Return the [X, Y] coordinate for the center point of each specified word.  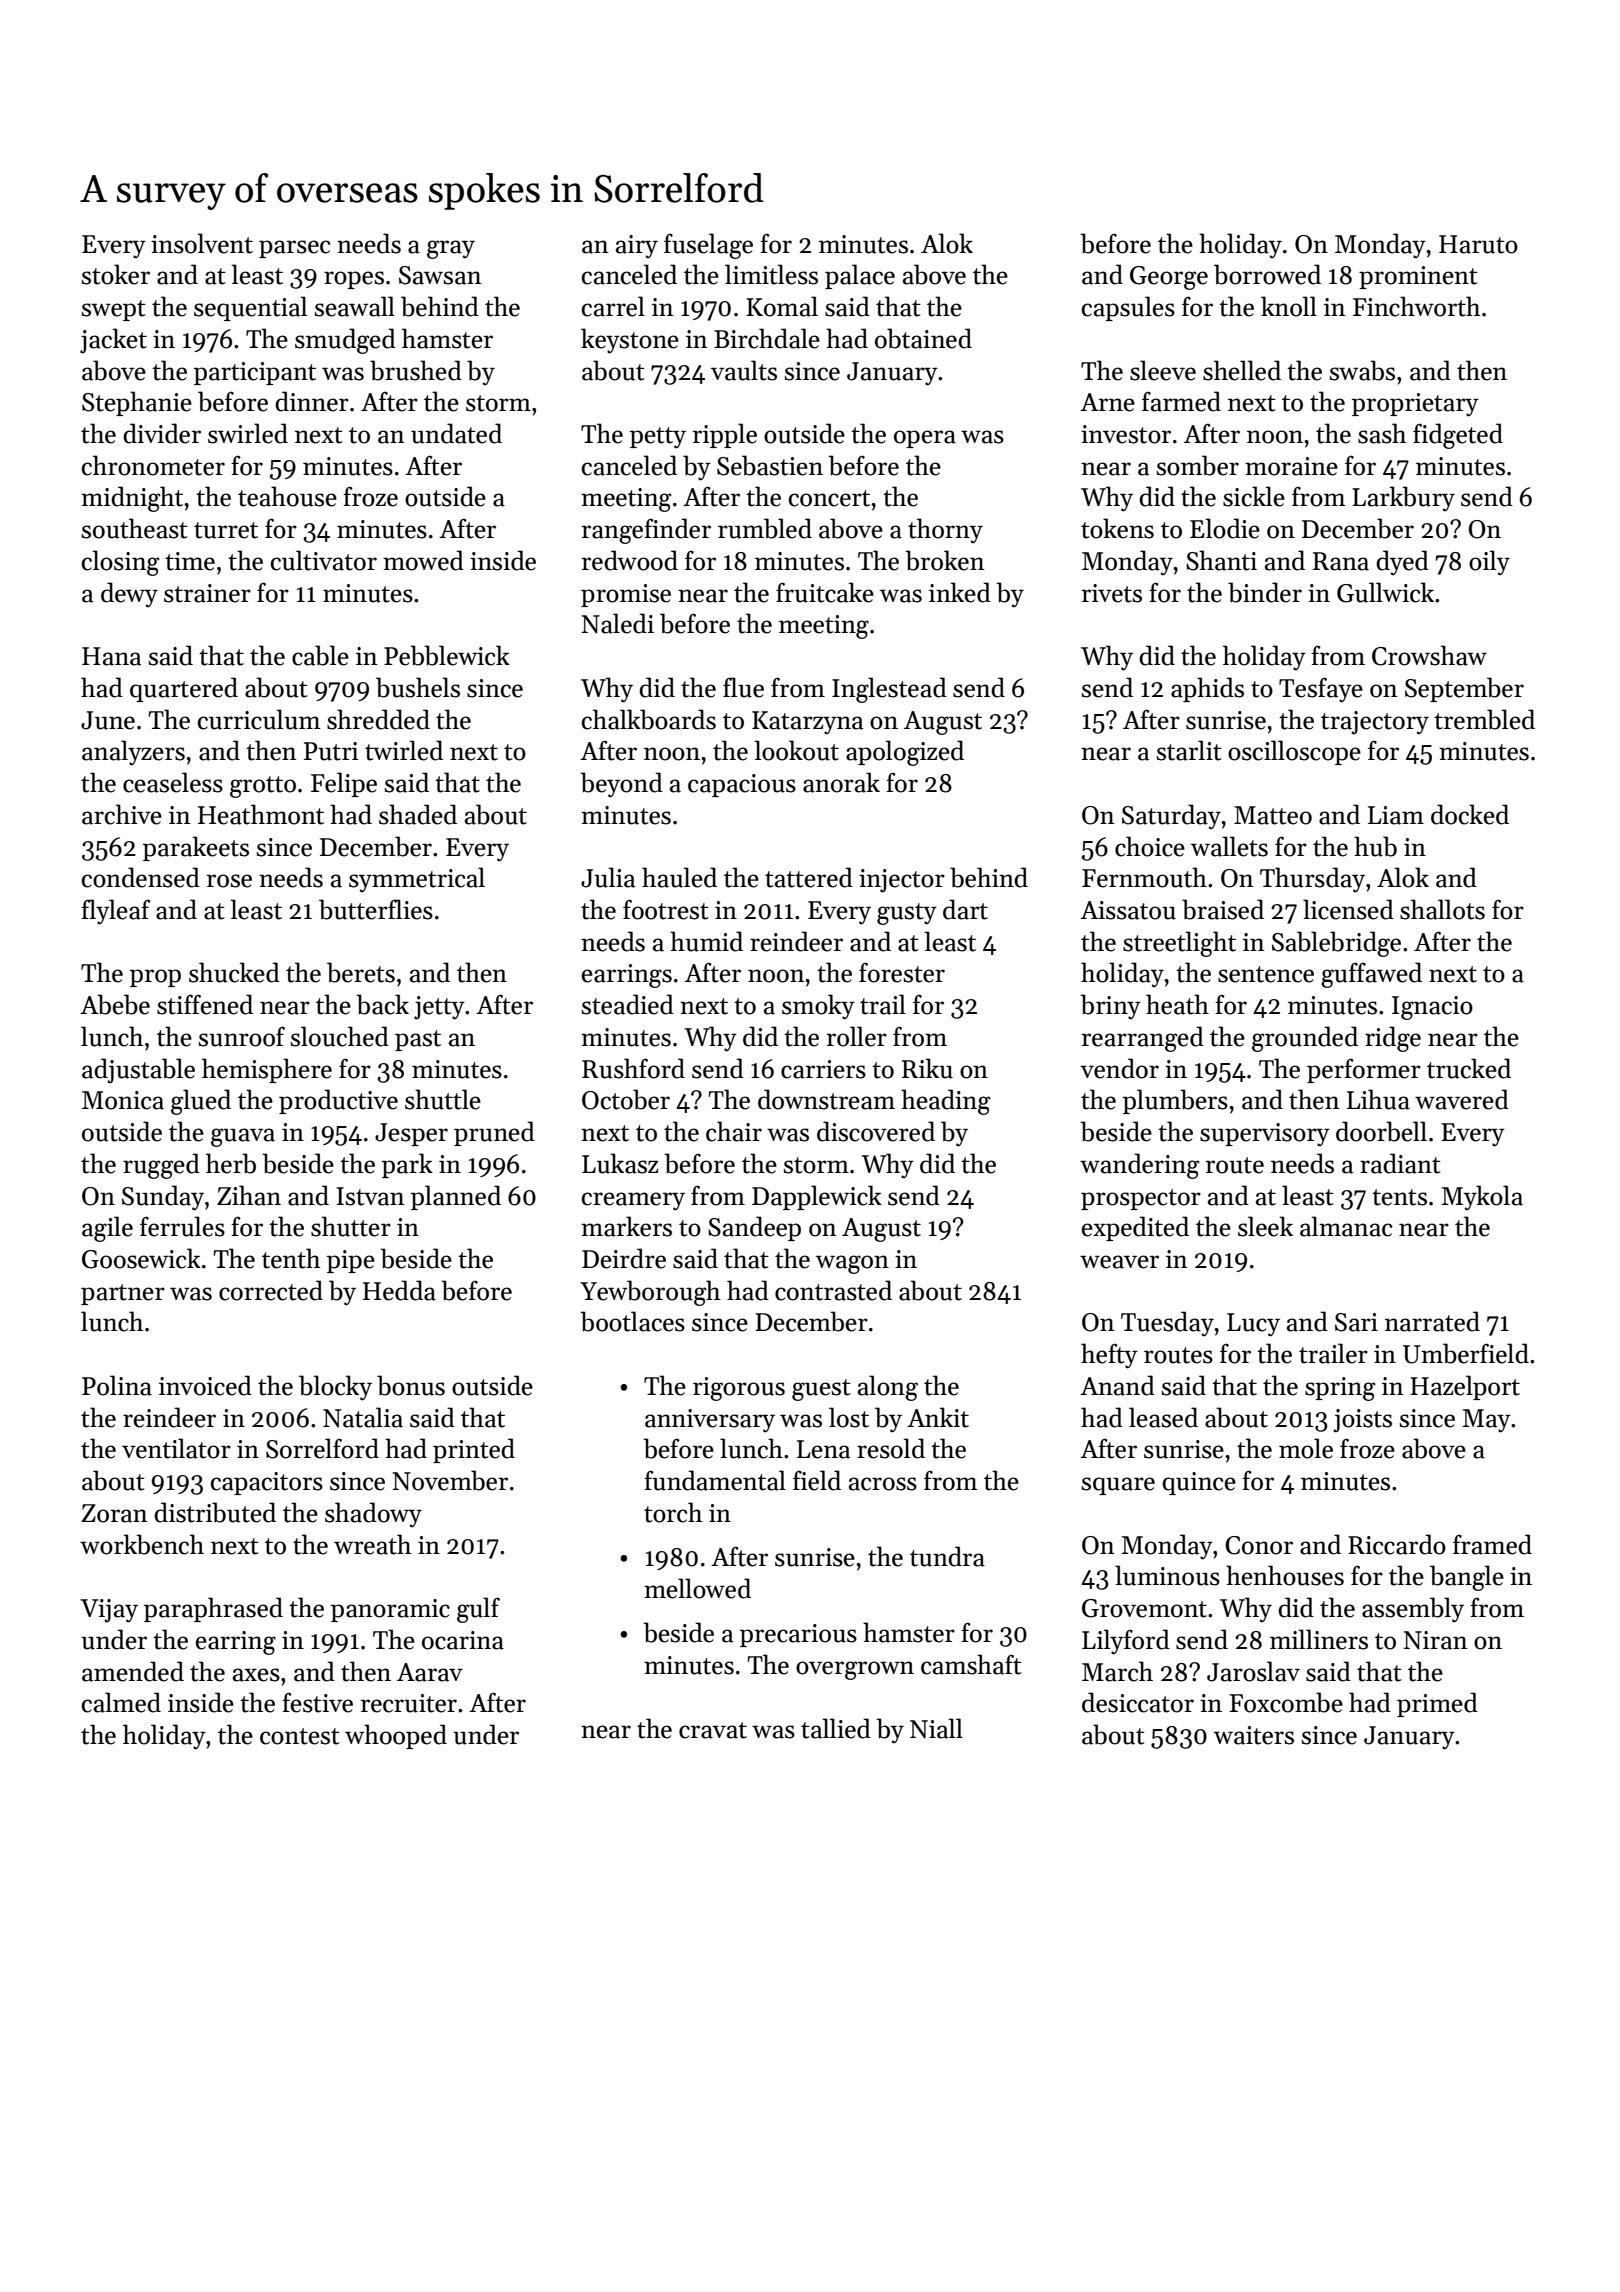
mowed [423, 560]
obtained [923, 338]
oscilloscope [1294, 752]
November [450, 1480]
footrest [666, 909]
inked [960, 592]
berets [361, 972]
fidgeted [1458, 436]
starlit [1189, 750]
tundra [947, 1556]
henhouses [1285, 1575]
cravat [713, 1730]
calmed [121, 1702]
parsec [294, 249]
